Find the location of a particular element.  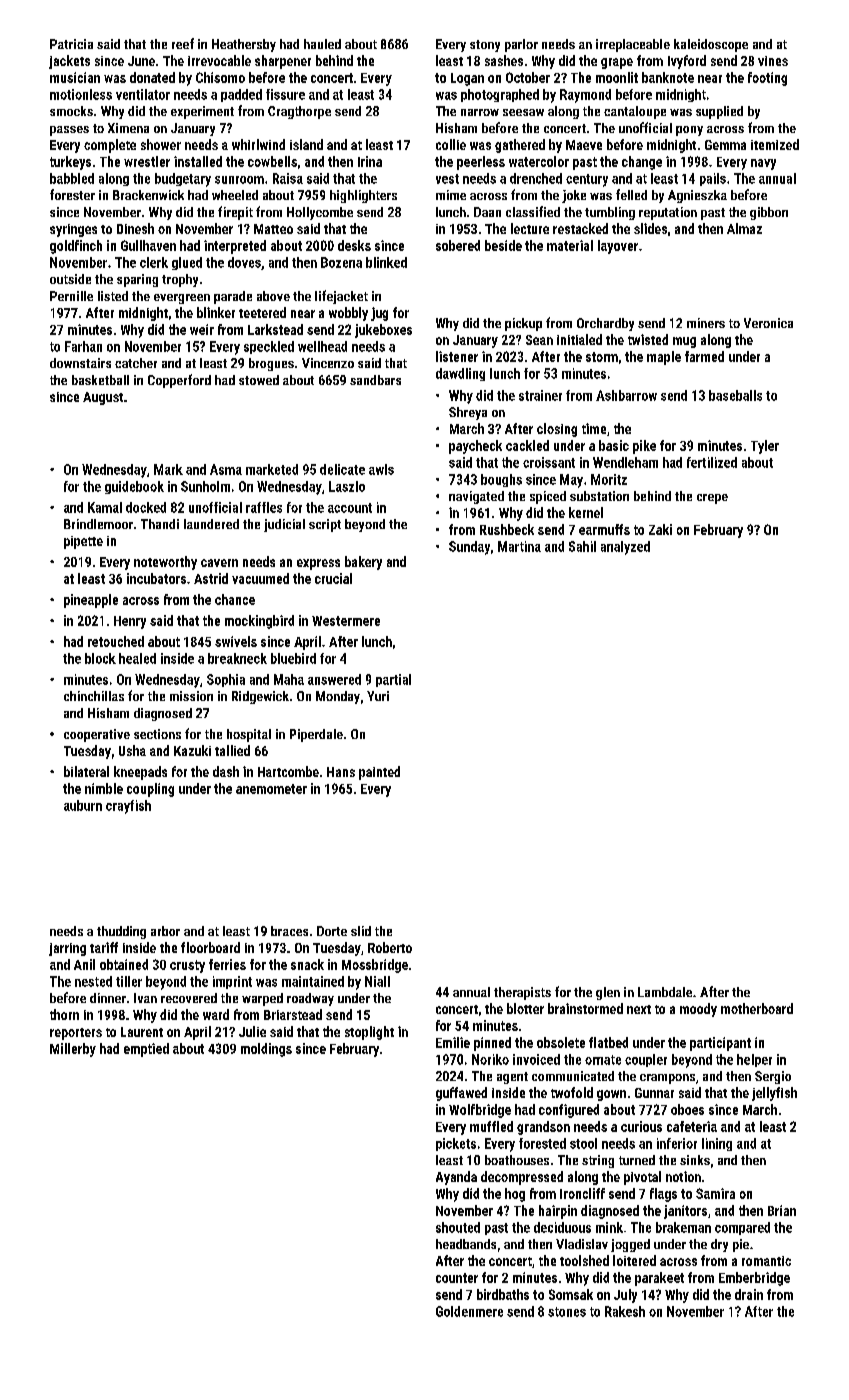

outside is located at coordinates (70, 279).
